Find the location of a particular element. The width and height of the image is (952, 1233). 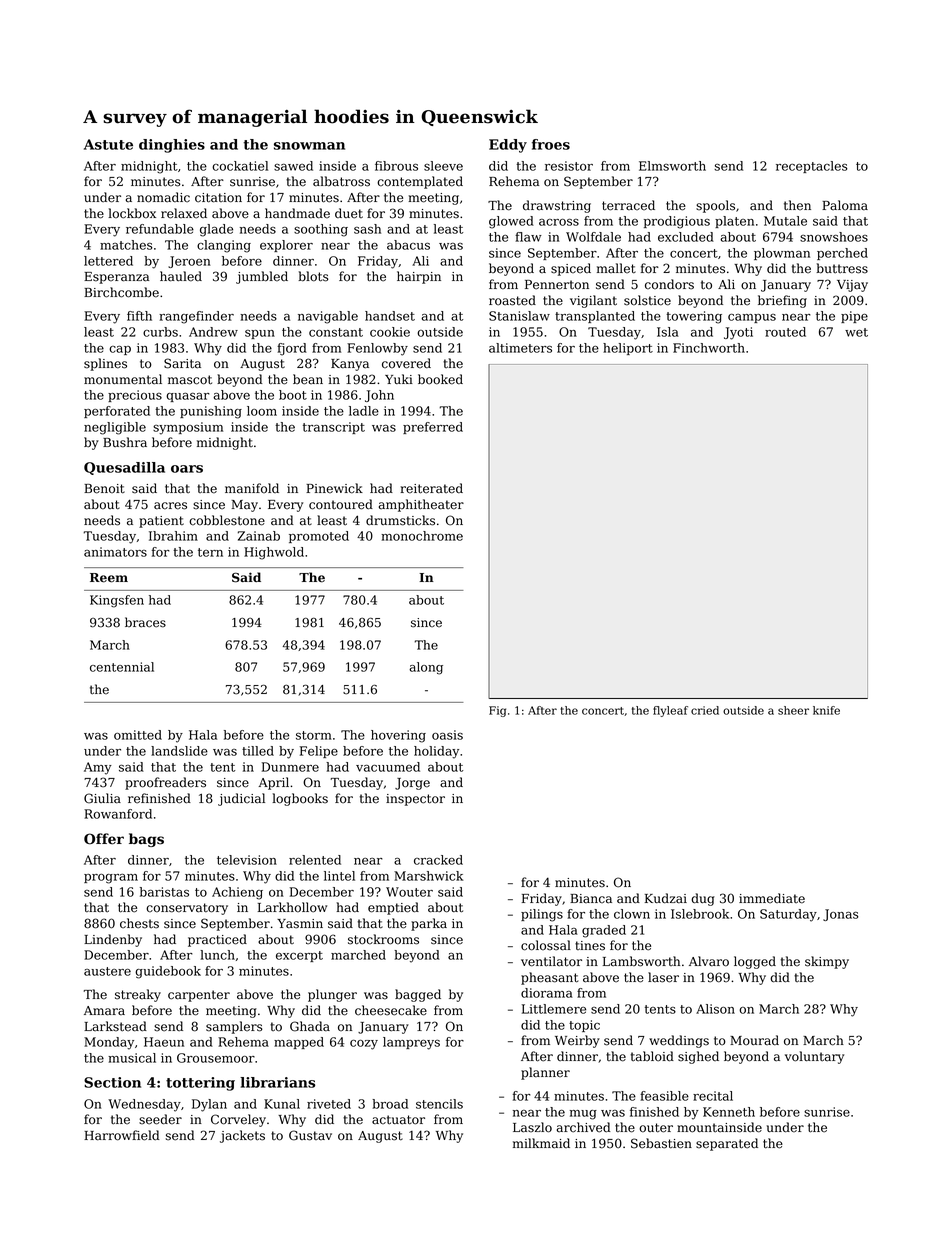

Achieng is located at coordinates (237, 893).
